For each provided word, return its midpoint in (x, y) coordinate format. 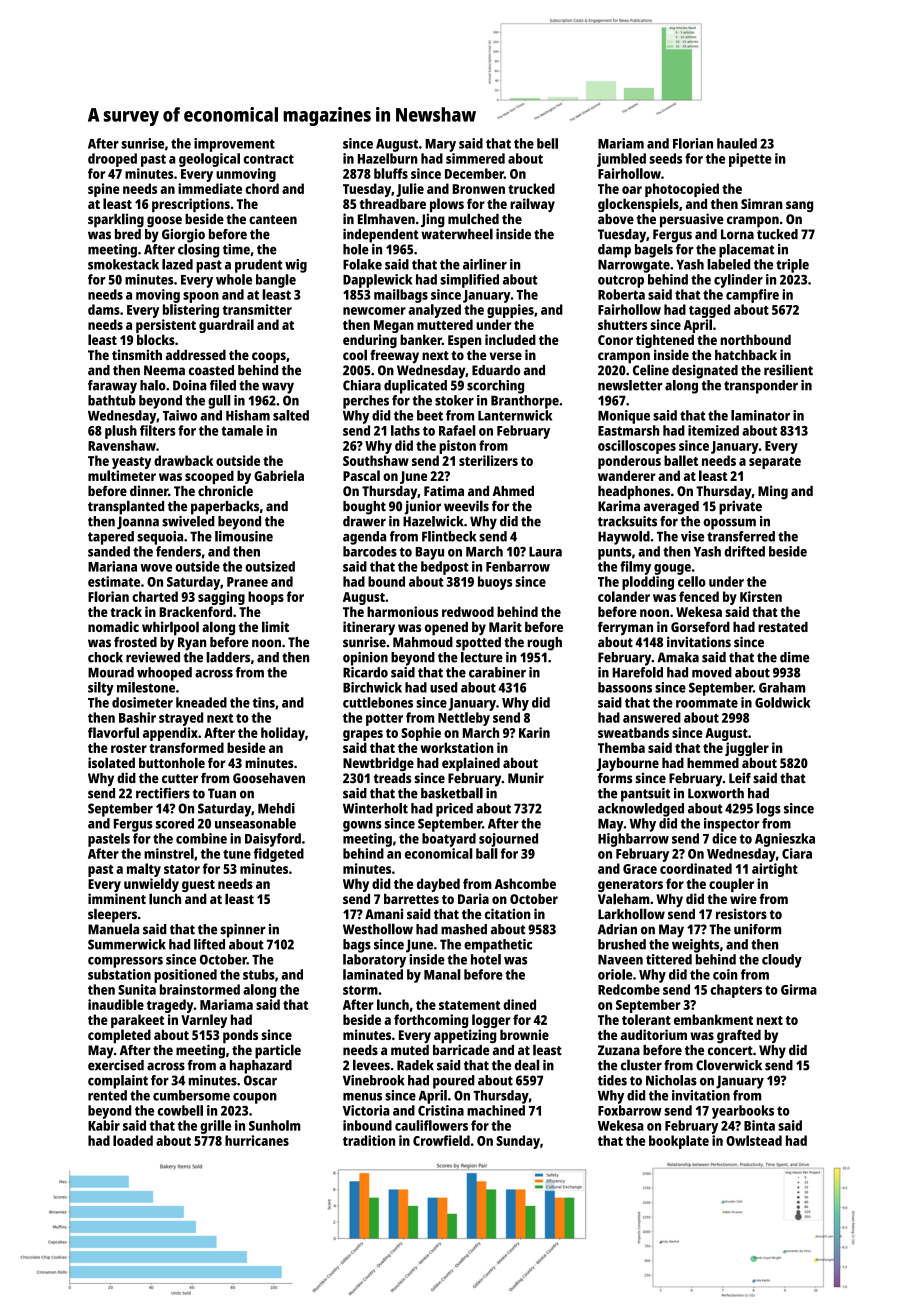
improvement (234, 145)
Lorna (737, 234)
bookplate (679, 1142)
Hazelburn (388, 158)
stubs (259, 974)
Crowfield (441, 1140)
